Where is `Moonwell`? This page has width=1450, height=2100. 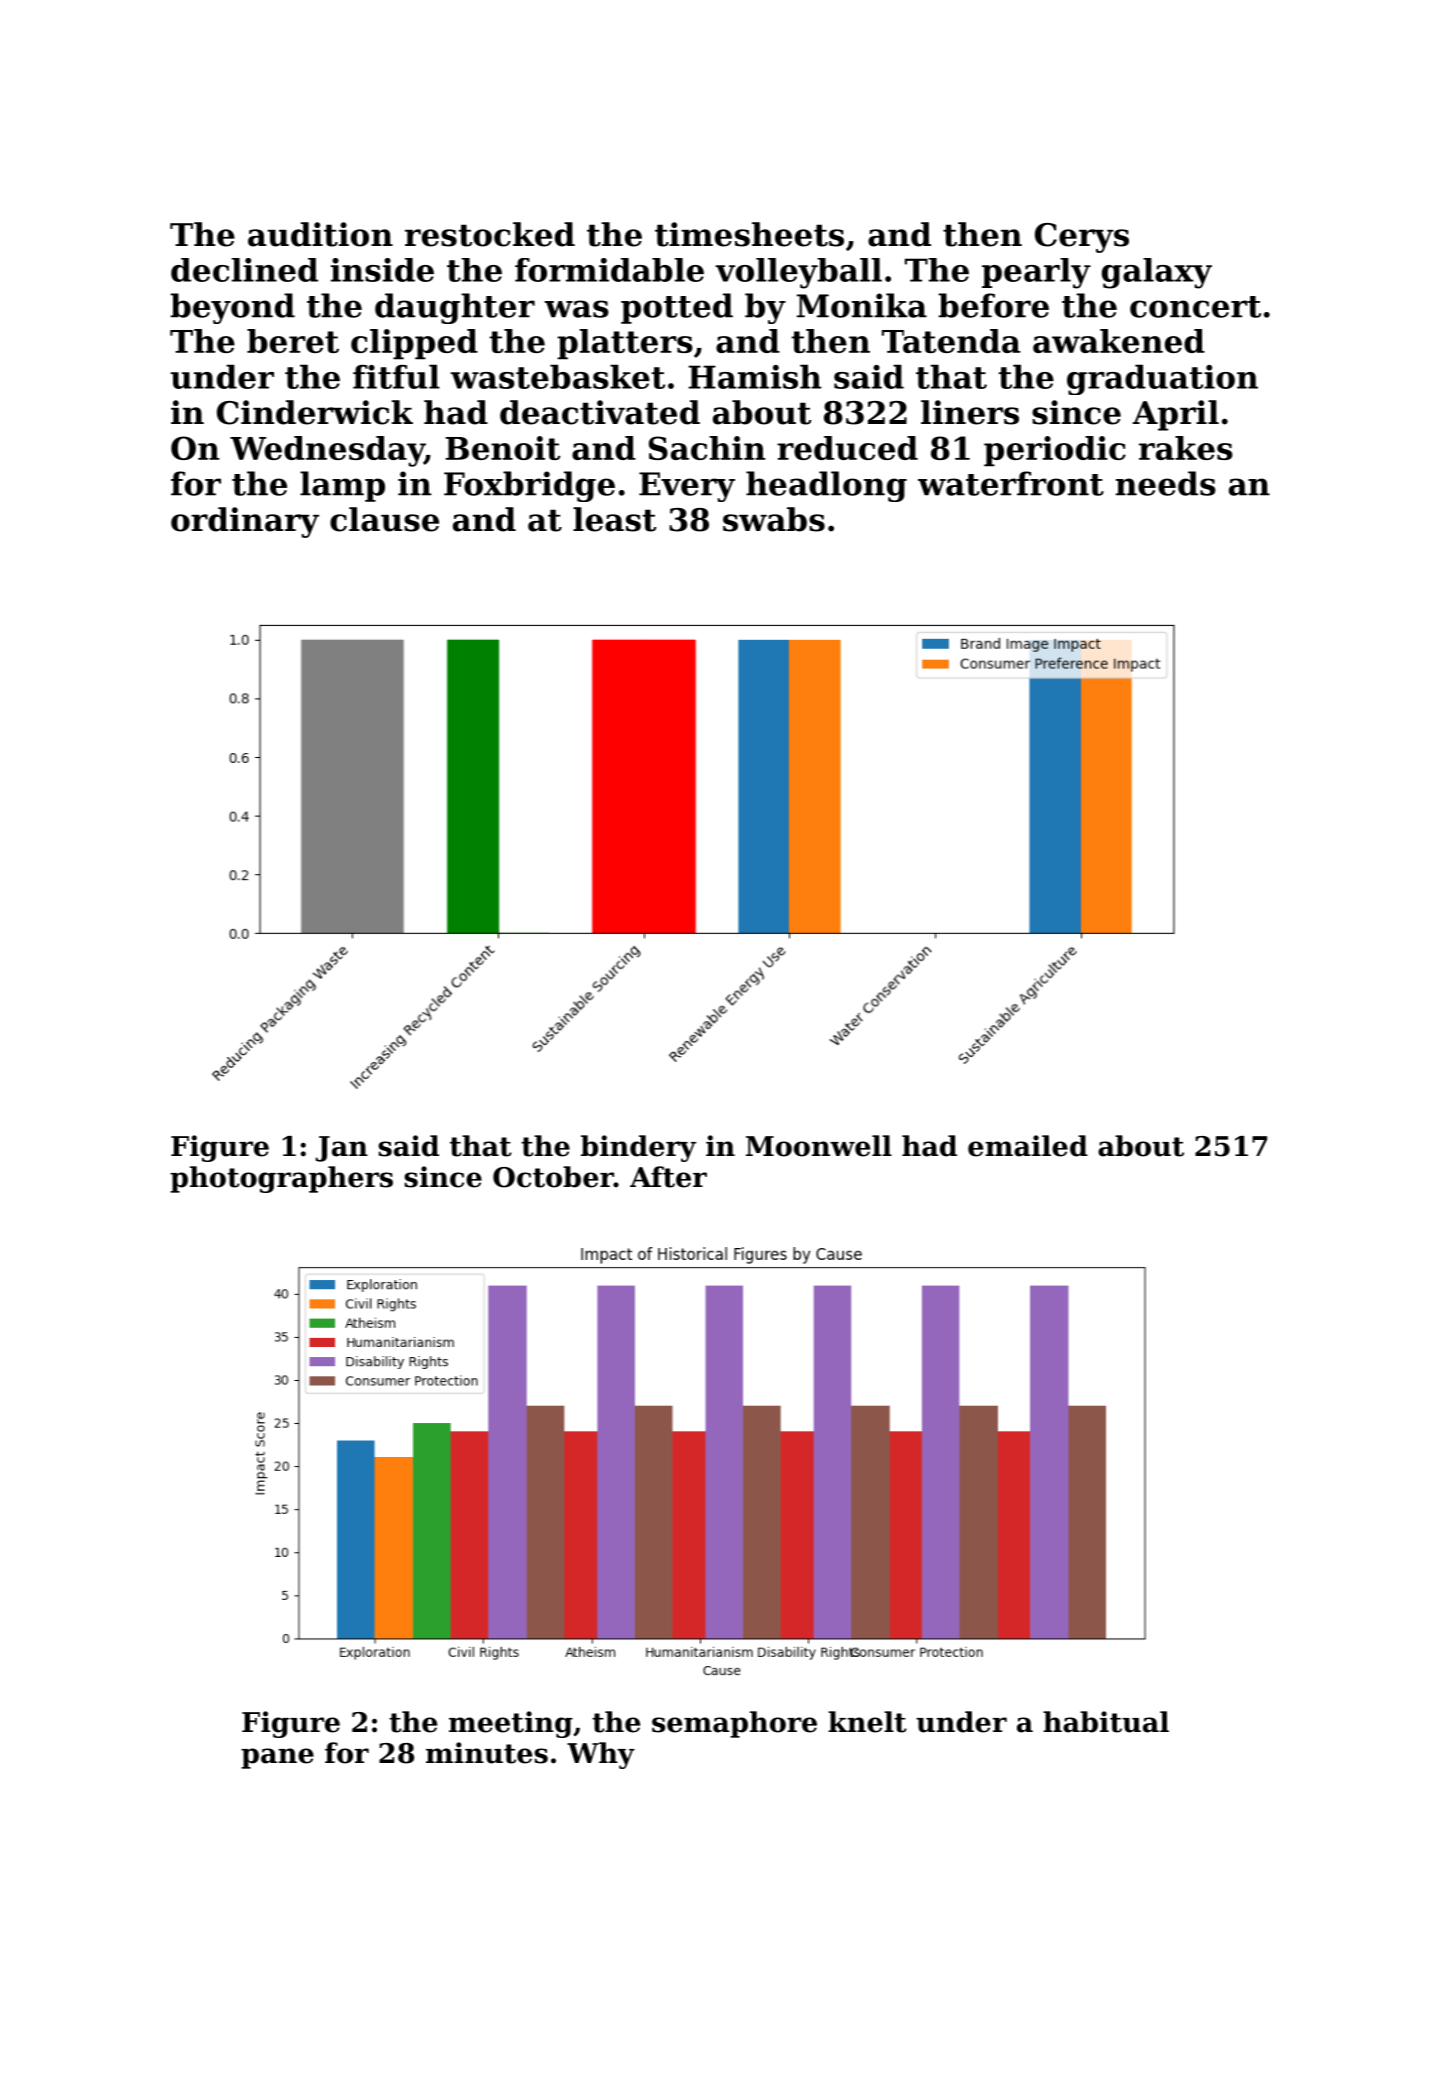
Moonwell is located at coordinates (819, 1146).
